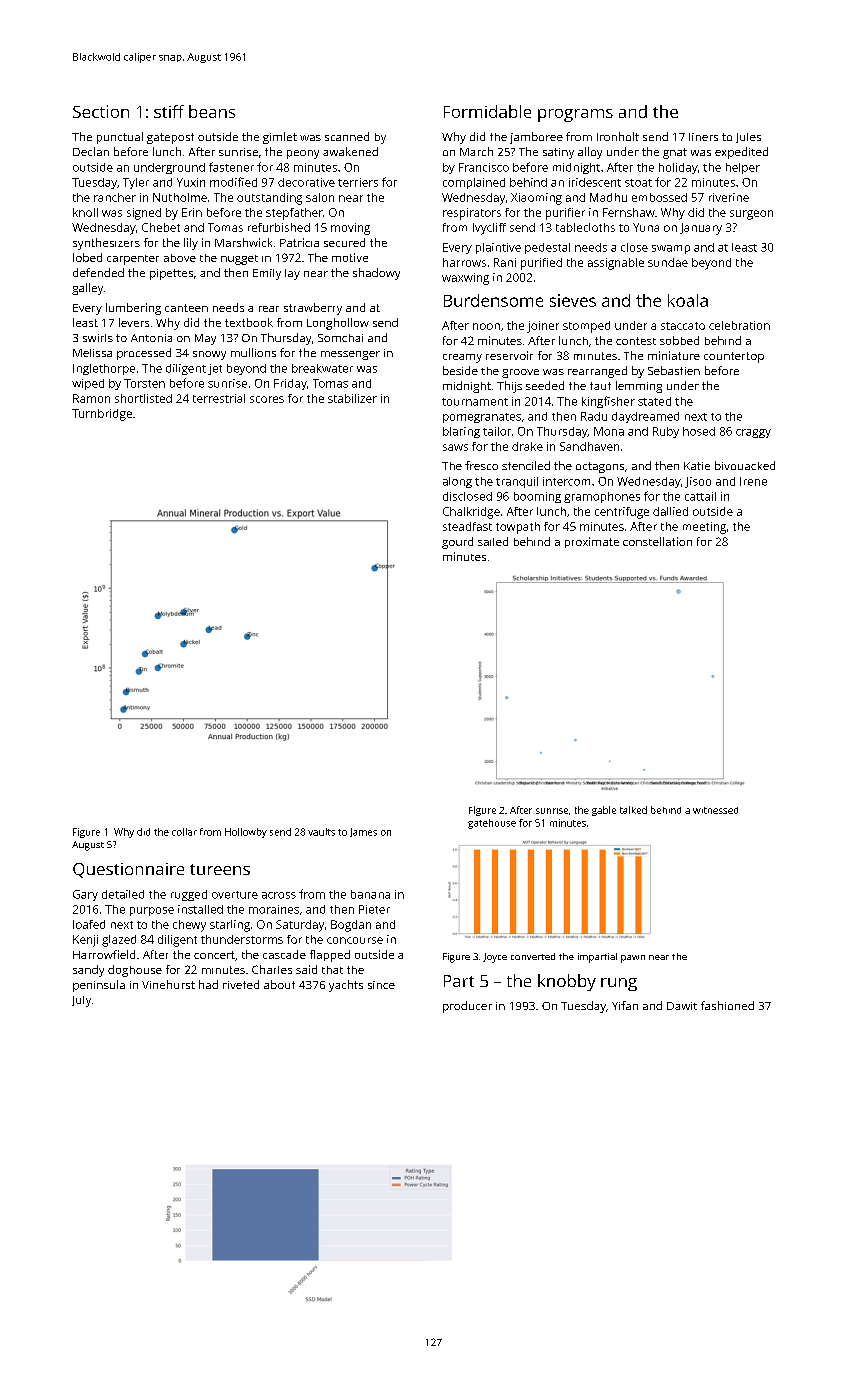 This screenshot has height=1400, width=849. Describe the element at coordinates (715, 810) in the screenshot. I see `witnessed` at that location.
